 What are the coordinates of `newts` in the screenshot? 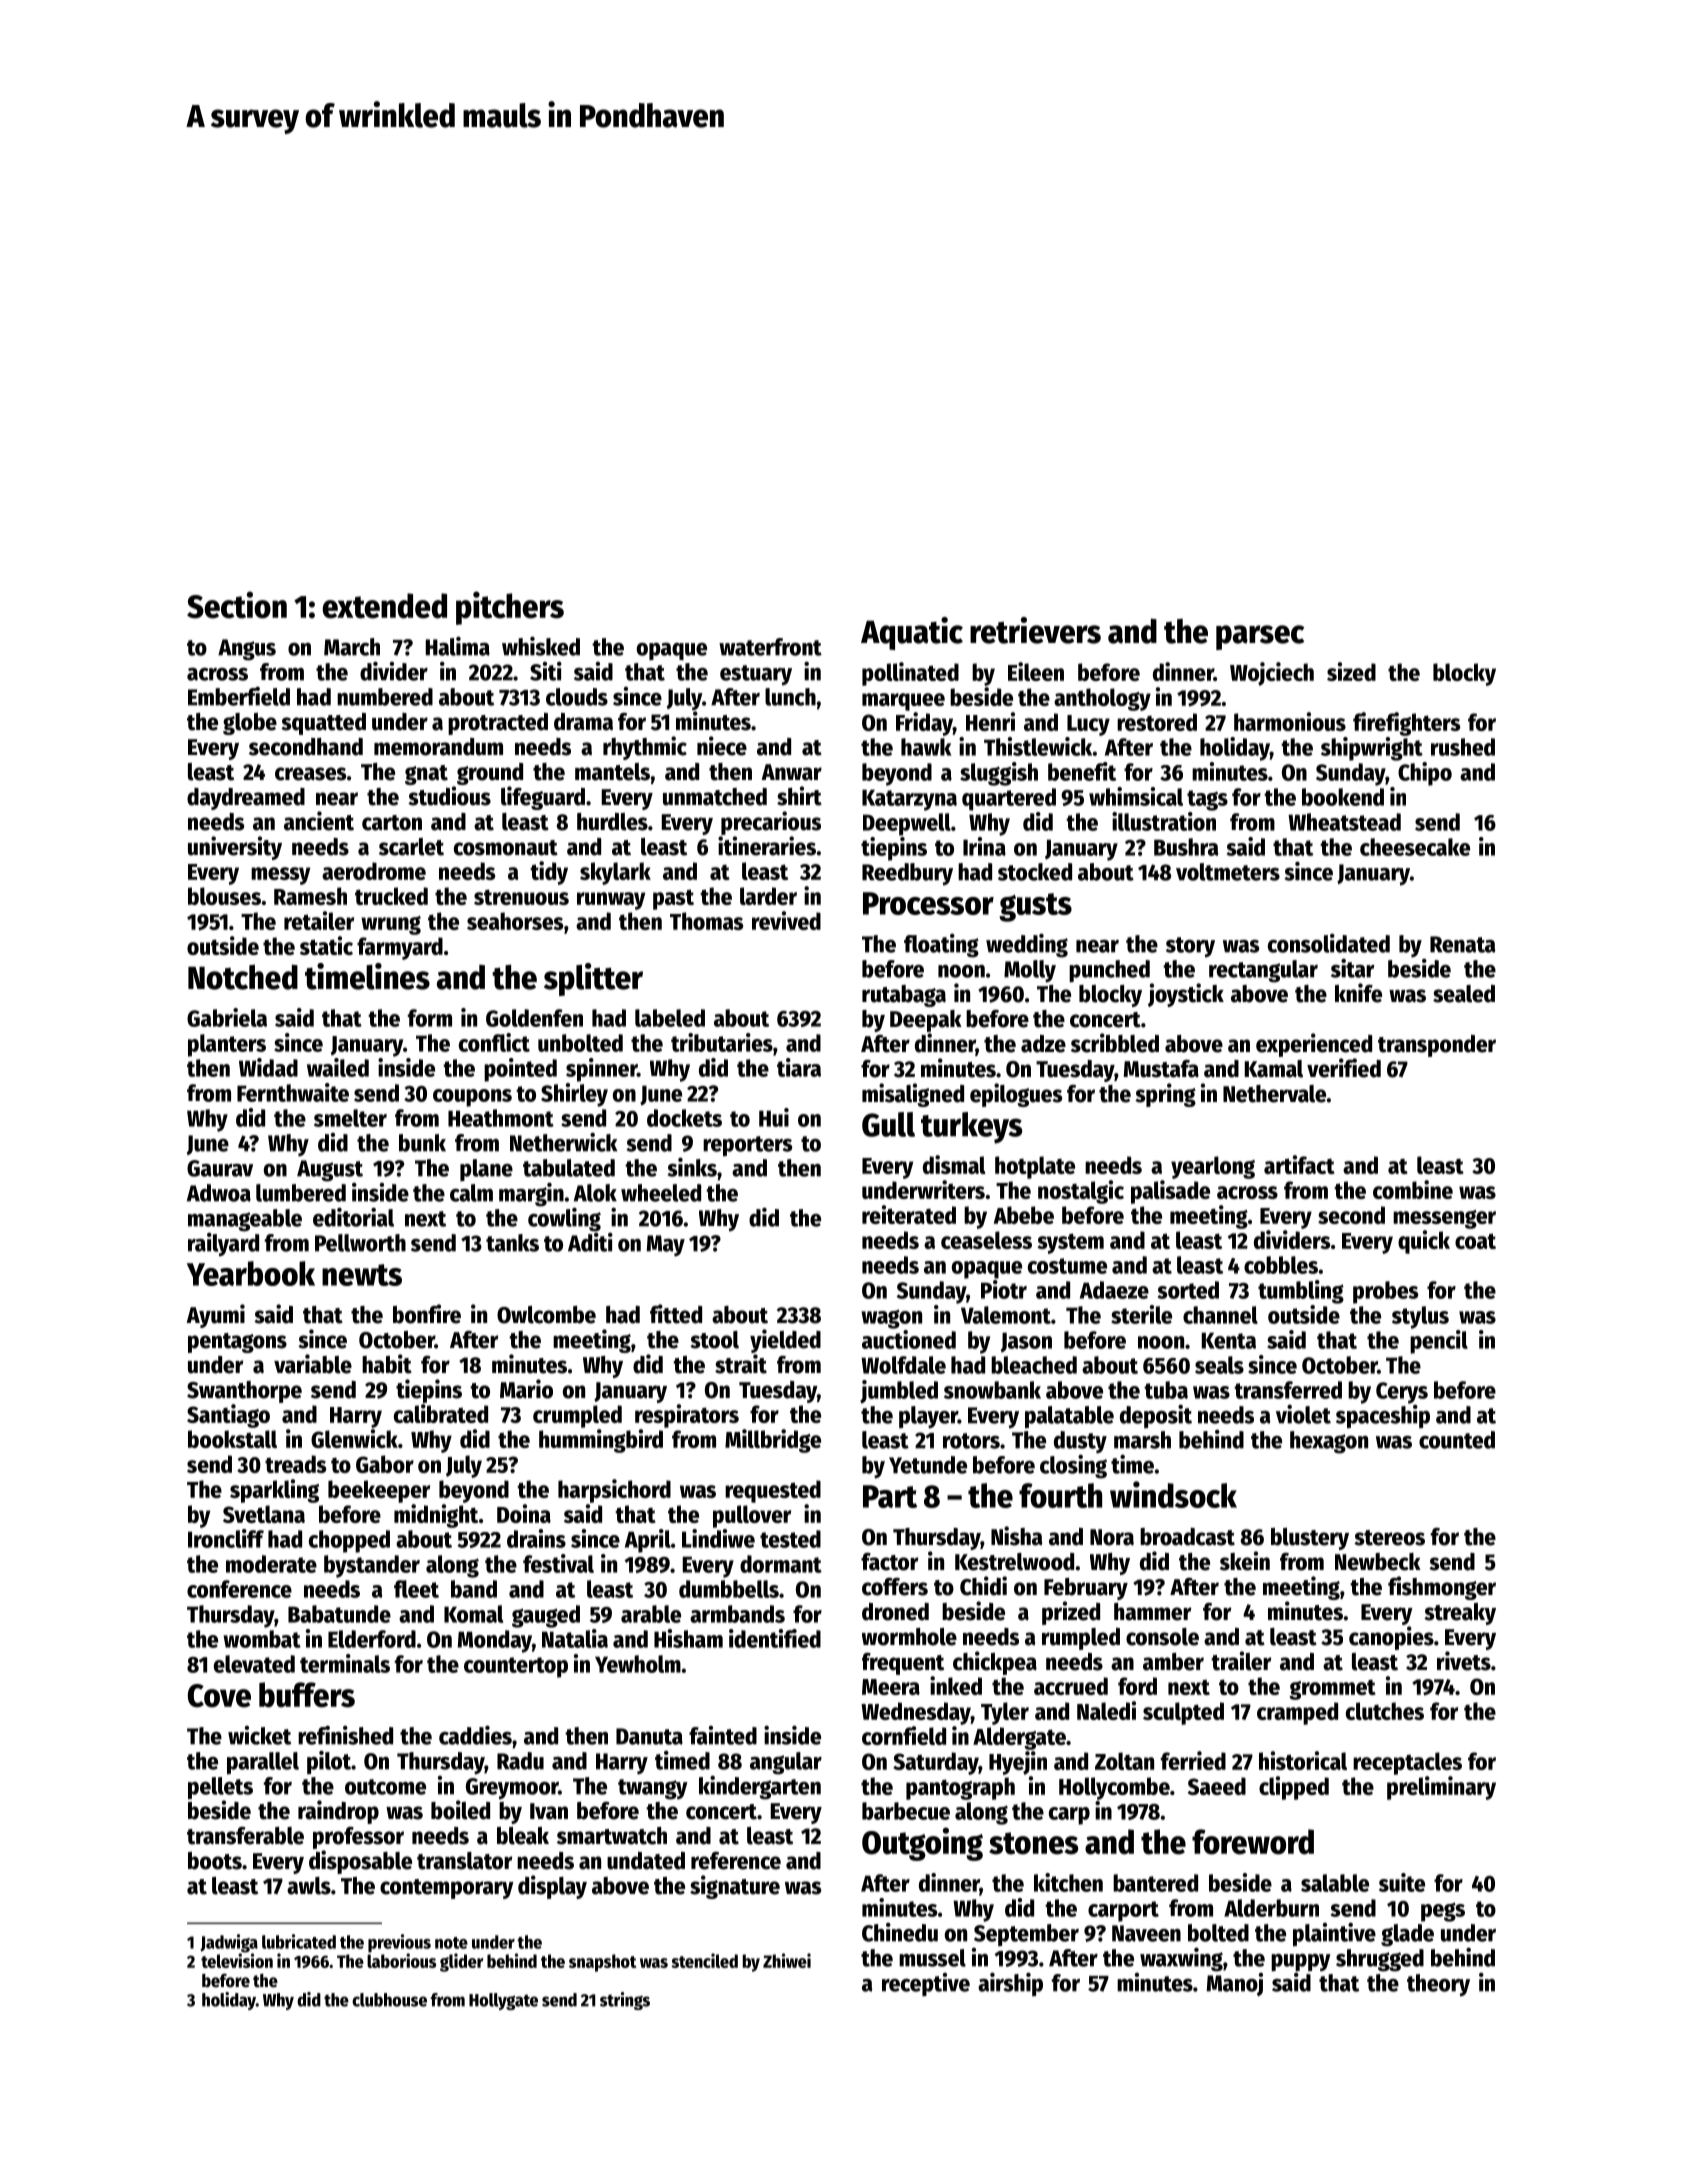 It's located at (362, 1275).
